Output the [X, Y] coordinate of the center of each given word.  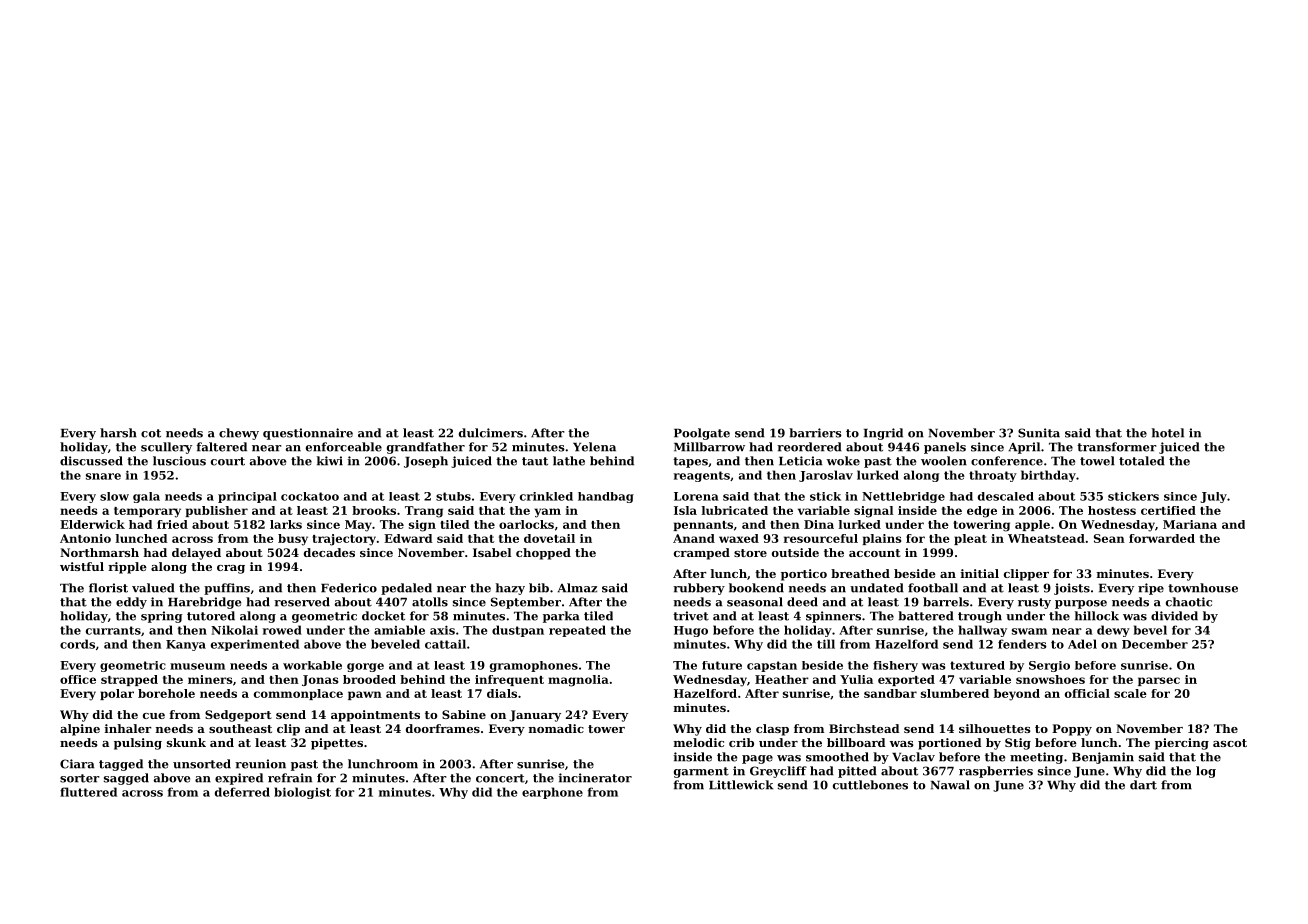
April [1024, 448]
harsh [118, 433]
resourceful [821, 538]
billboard [856, 742]
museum [197, 666]
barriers [815, 433]
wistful [82, 566]
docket [383, 616]
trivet [691, 616]
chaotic [1189, 602]
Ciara [77, 764]
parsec [1159, 681]
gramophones [534, 666]
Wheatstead [1046, 538]
